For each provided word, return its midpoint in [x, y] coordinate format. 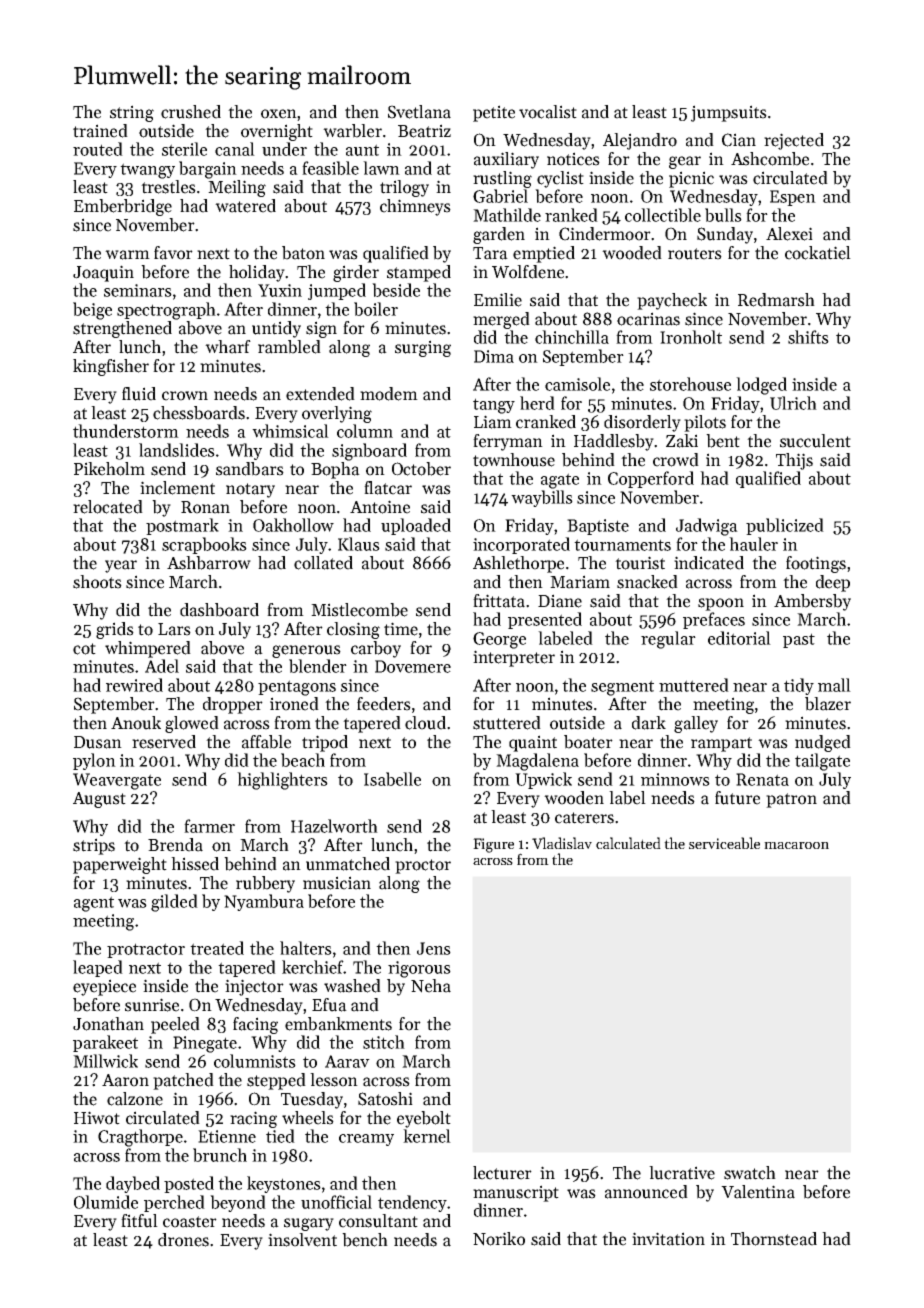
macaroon [796, 845]
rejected [794, 141]
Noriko [499, 1239]
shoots [97, 582]
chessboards [199, 413]
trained [100, 131]
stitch [384, 1042]
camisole [577, 384]
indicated [709, 563]
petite [494, 113]
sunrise [152, 1005]
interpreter [514, 658]
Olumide [106, 1202]
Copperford [651, 479]
